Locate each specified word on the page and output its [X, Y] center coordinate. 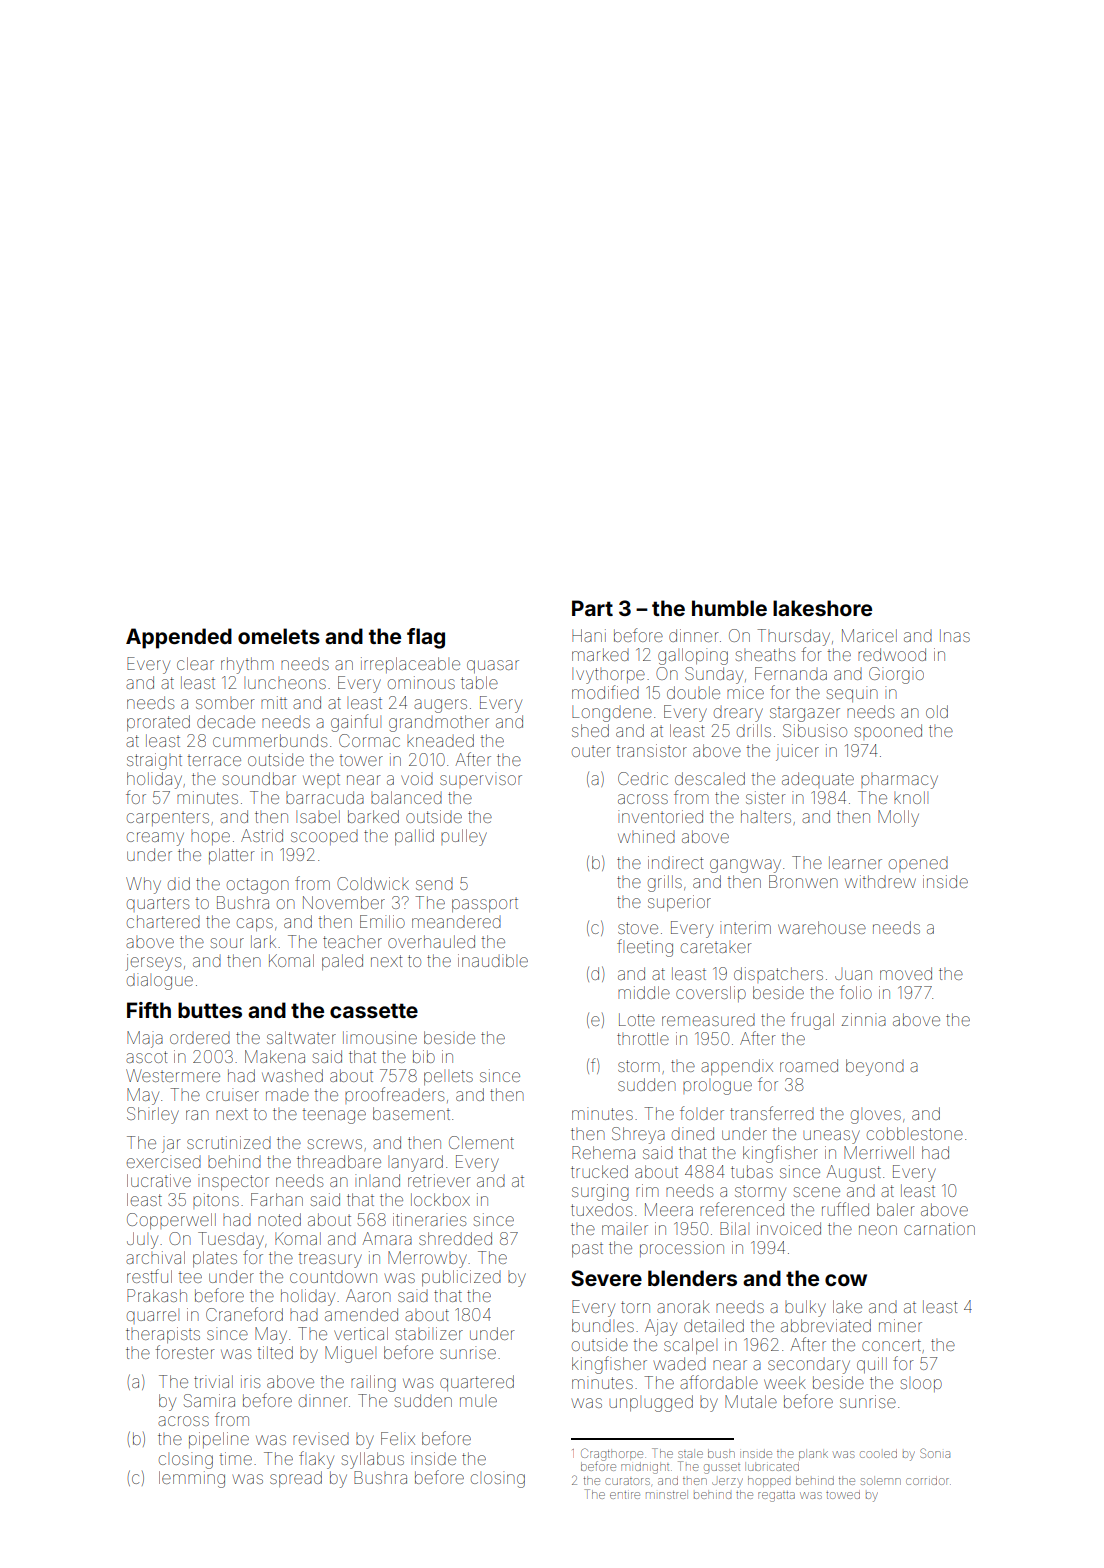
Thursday [794, 637]
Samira [209, 1400]
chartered [163, 921]
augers [440, 706]
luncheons [287, 684]
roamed [809, 1065]
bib [424, 1056]
